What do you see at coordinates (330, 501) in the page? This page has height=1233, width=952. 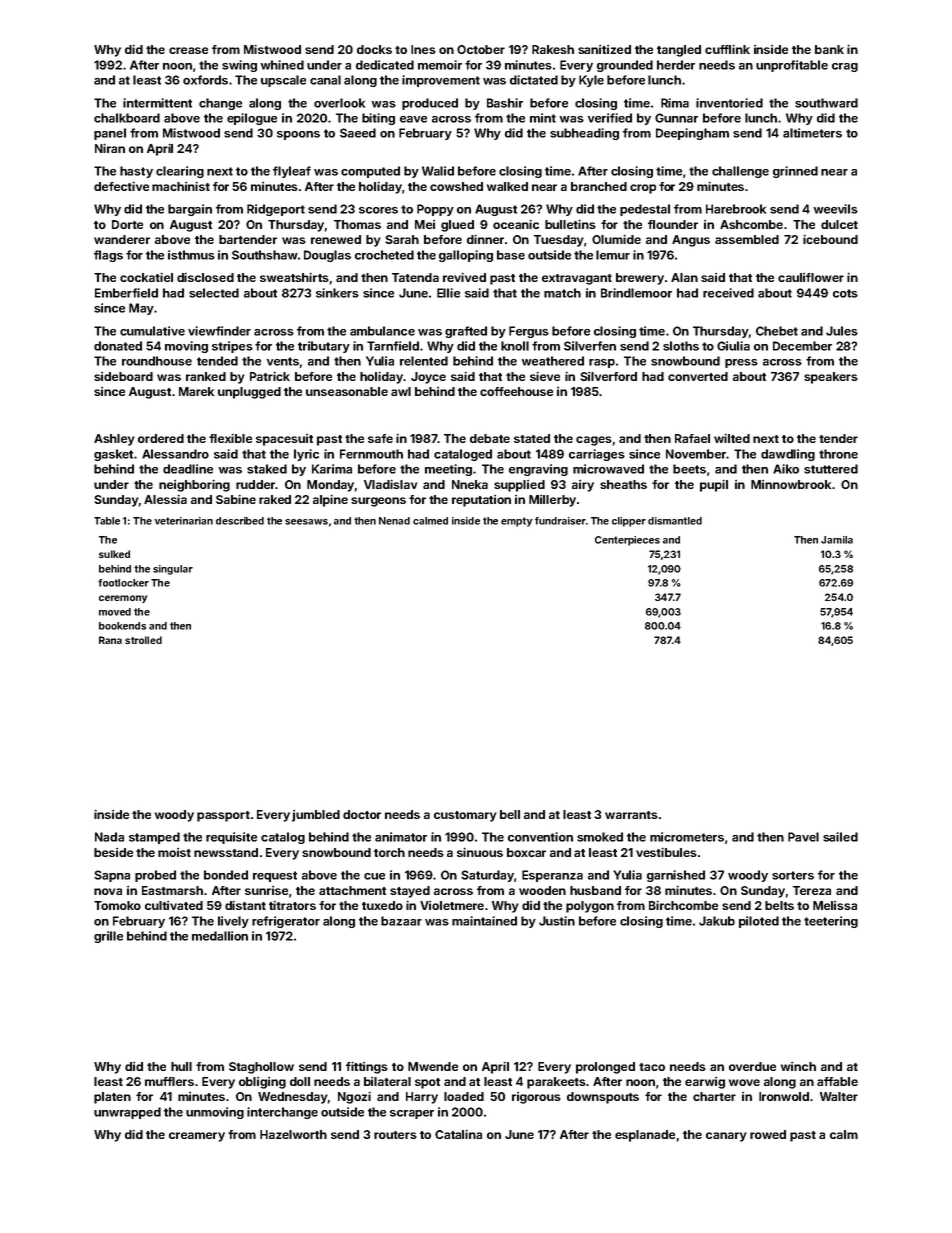 I see `alpine` at bounding box center [330, 501].
